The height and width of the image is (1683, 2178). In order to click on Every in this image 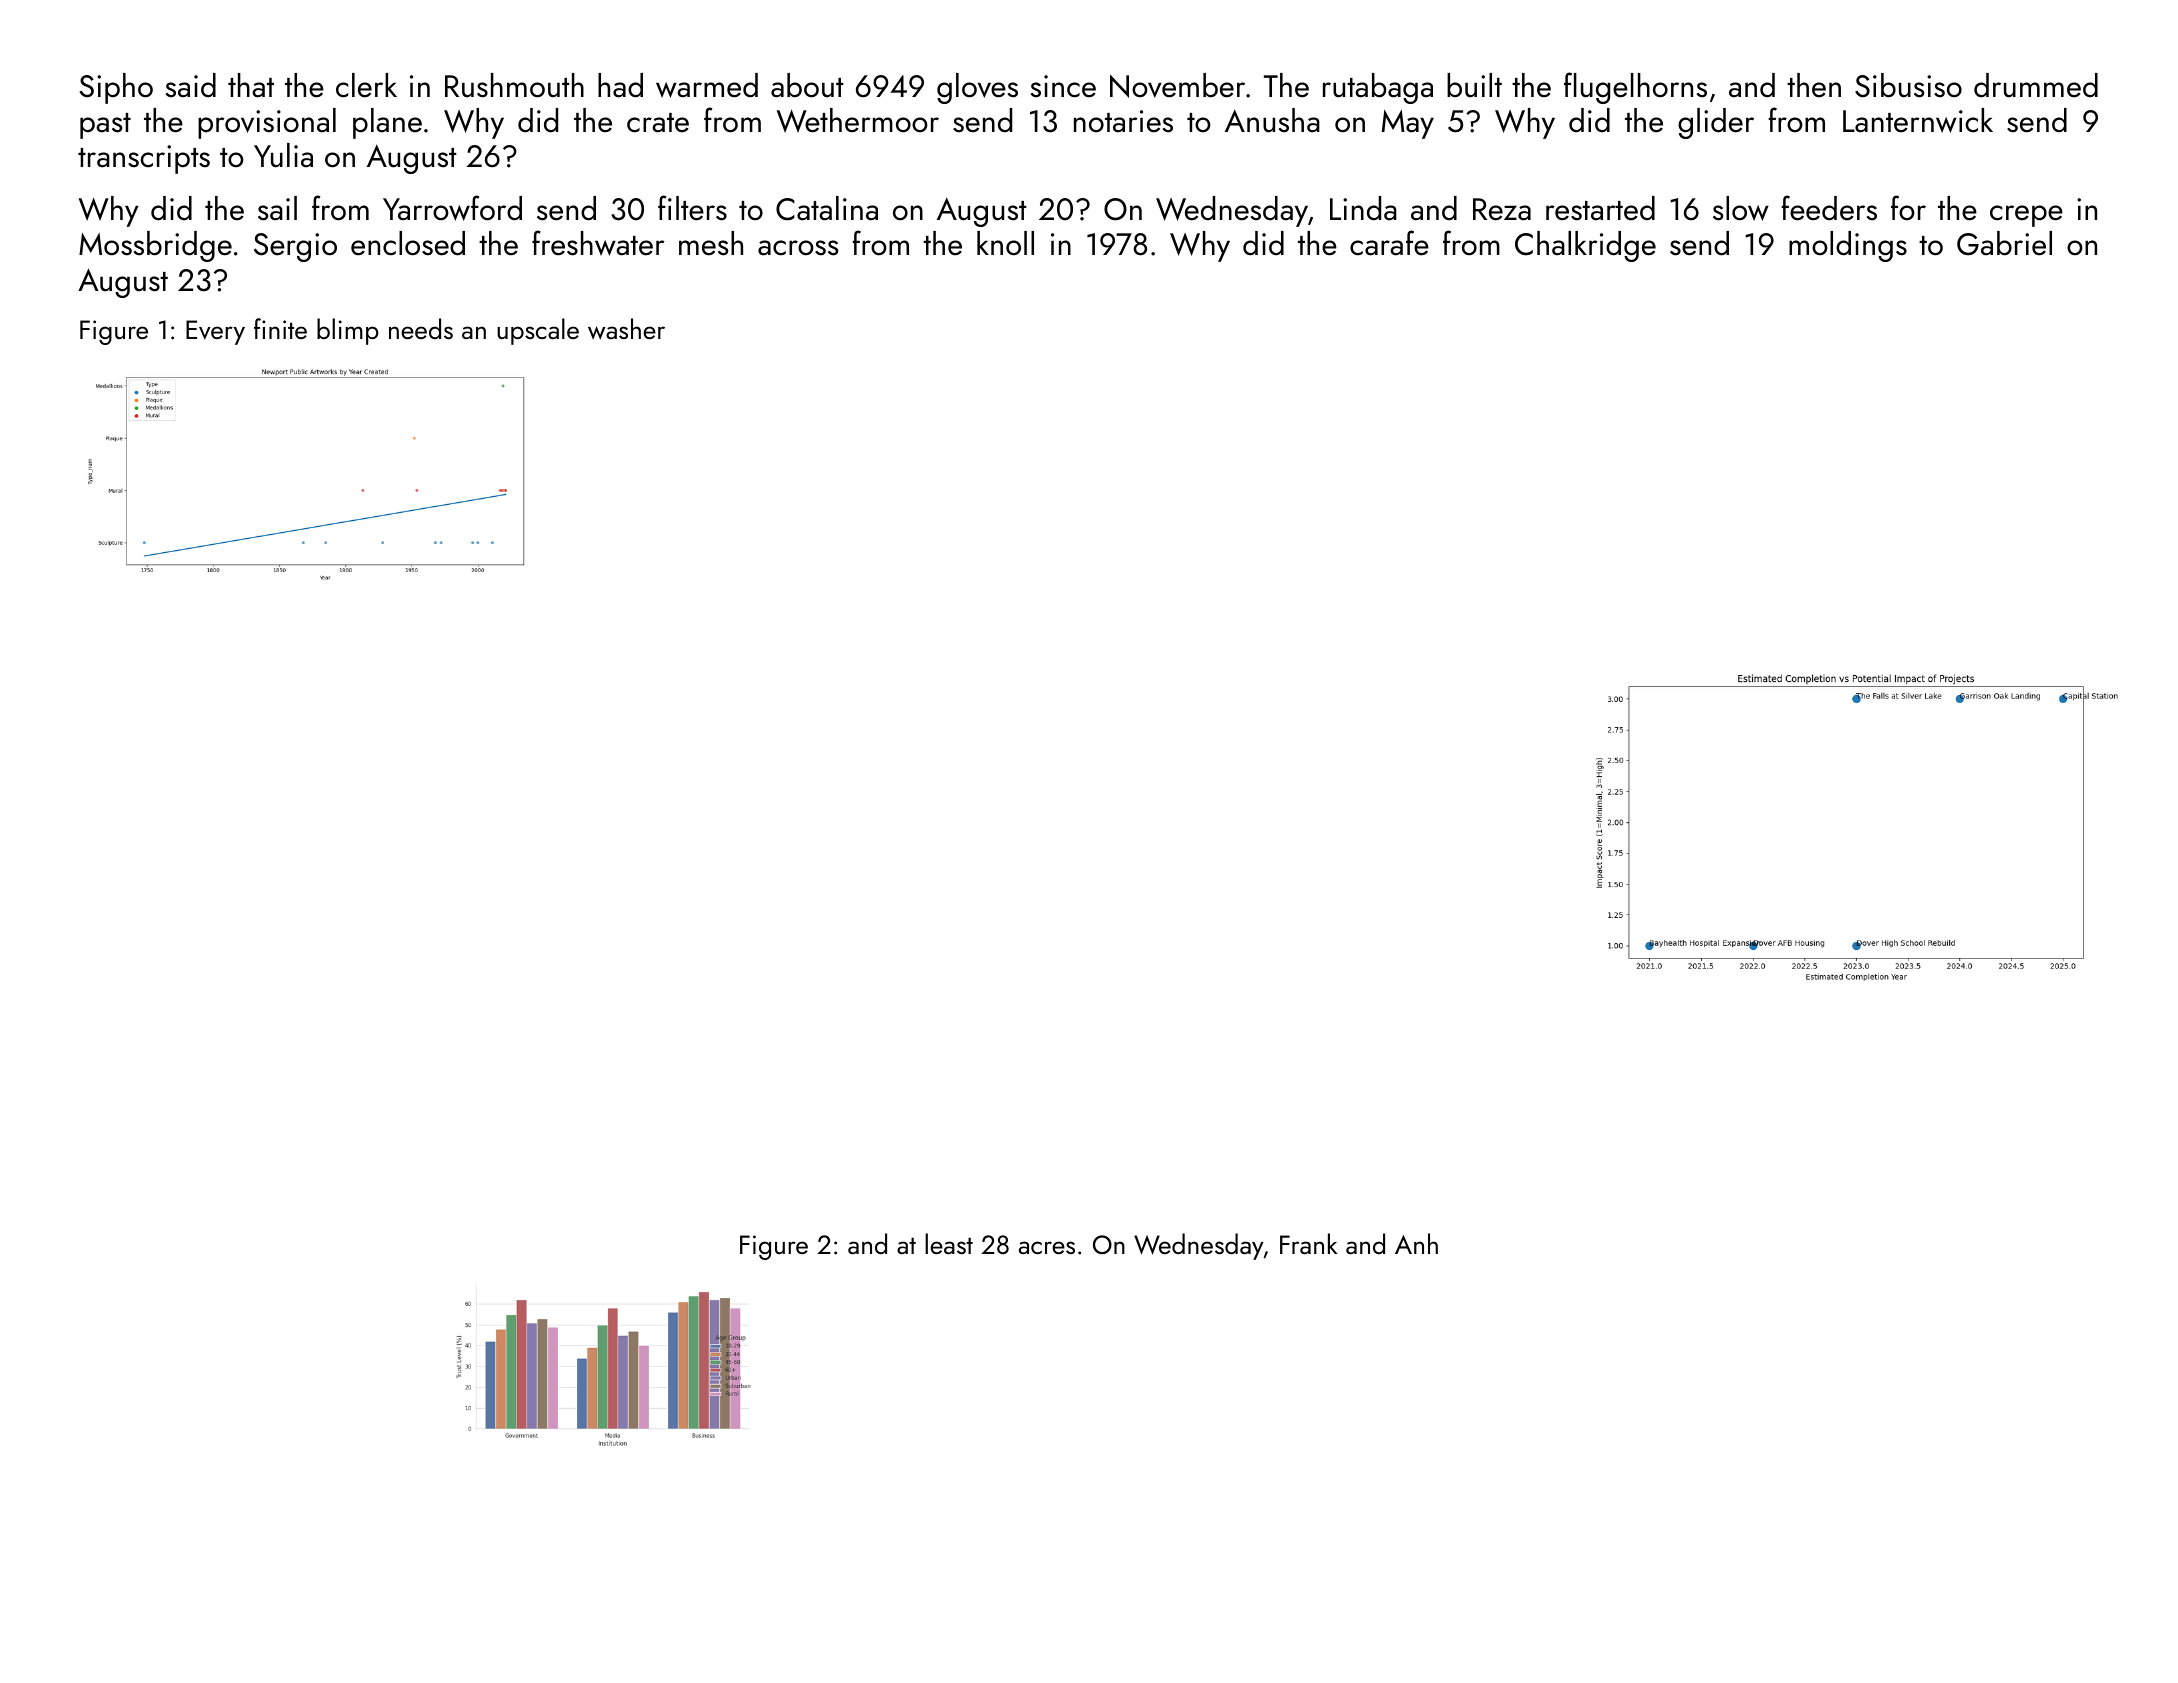, I will do `click(215, 332)`.
